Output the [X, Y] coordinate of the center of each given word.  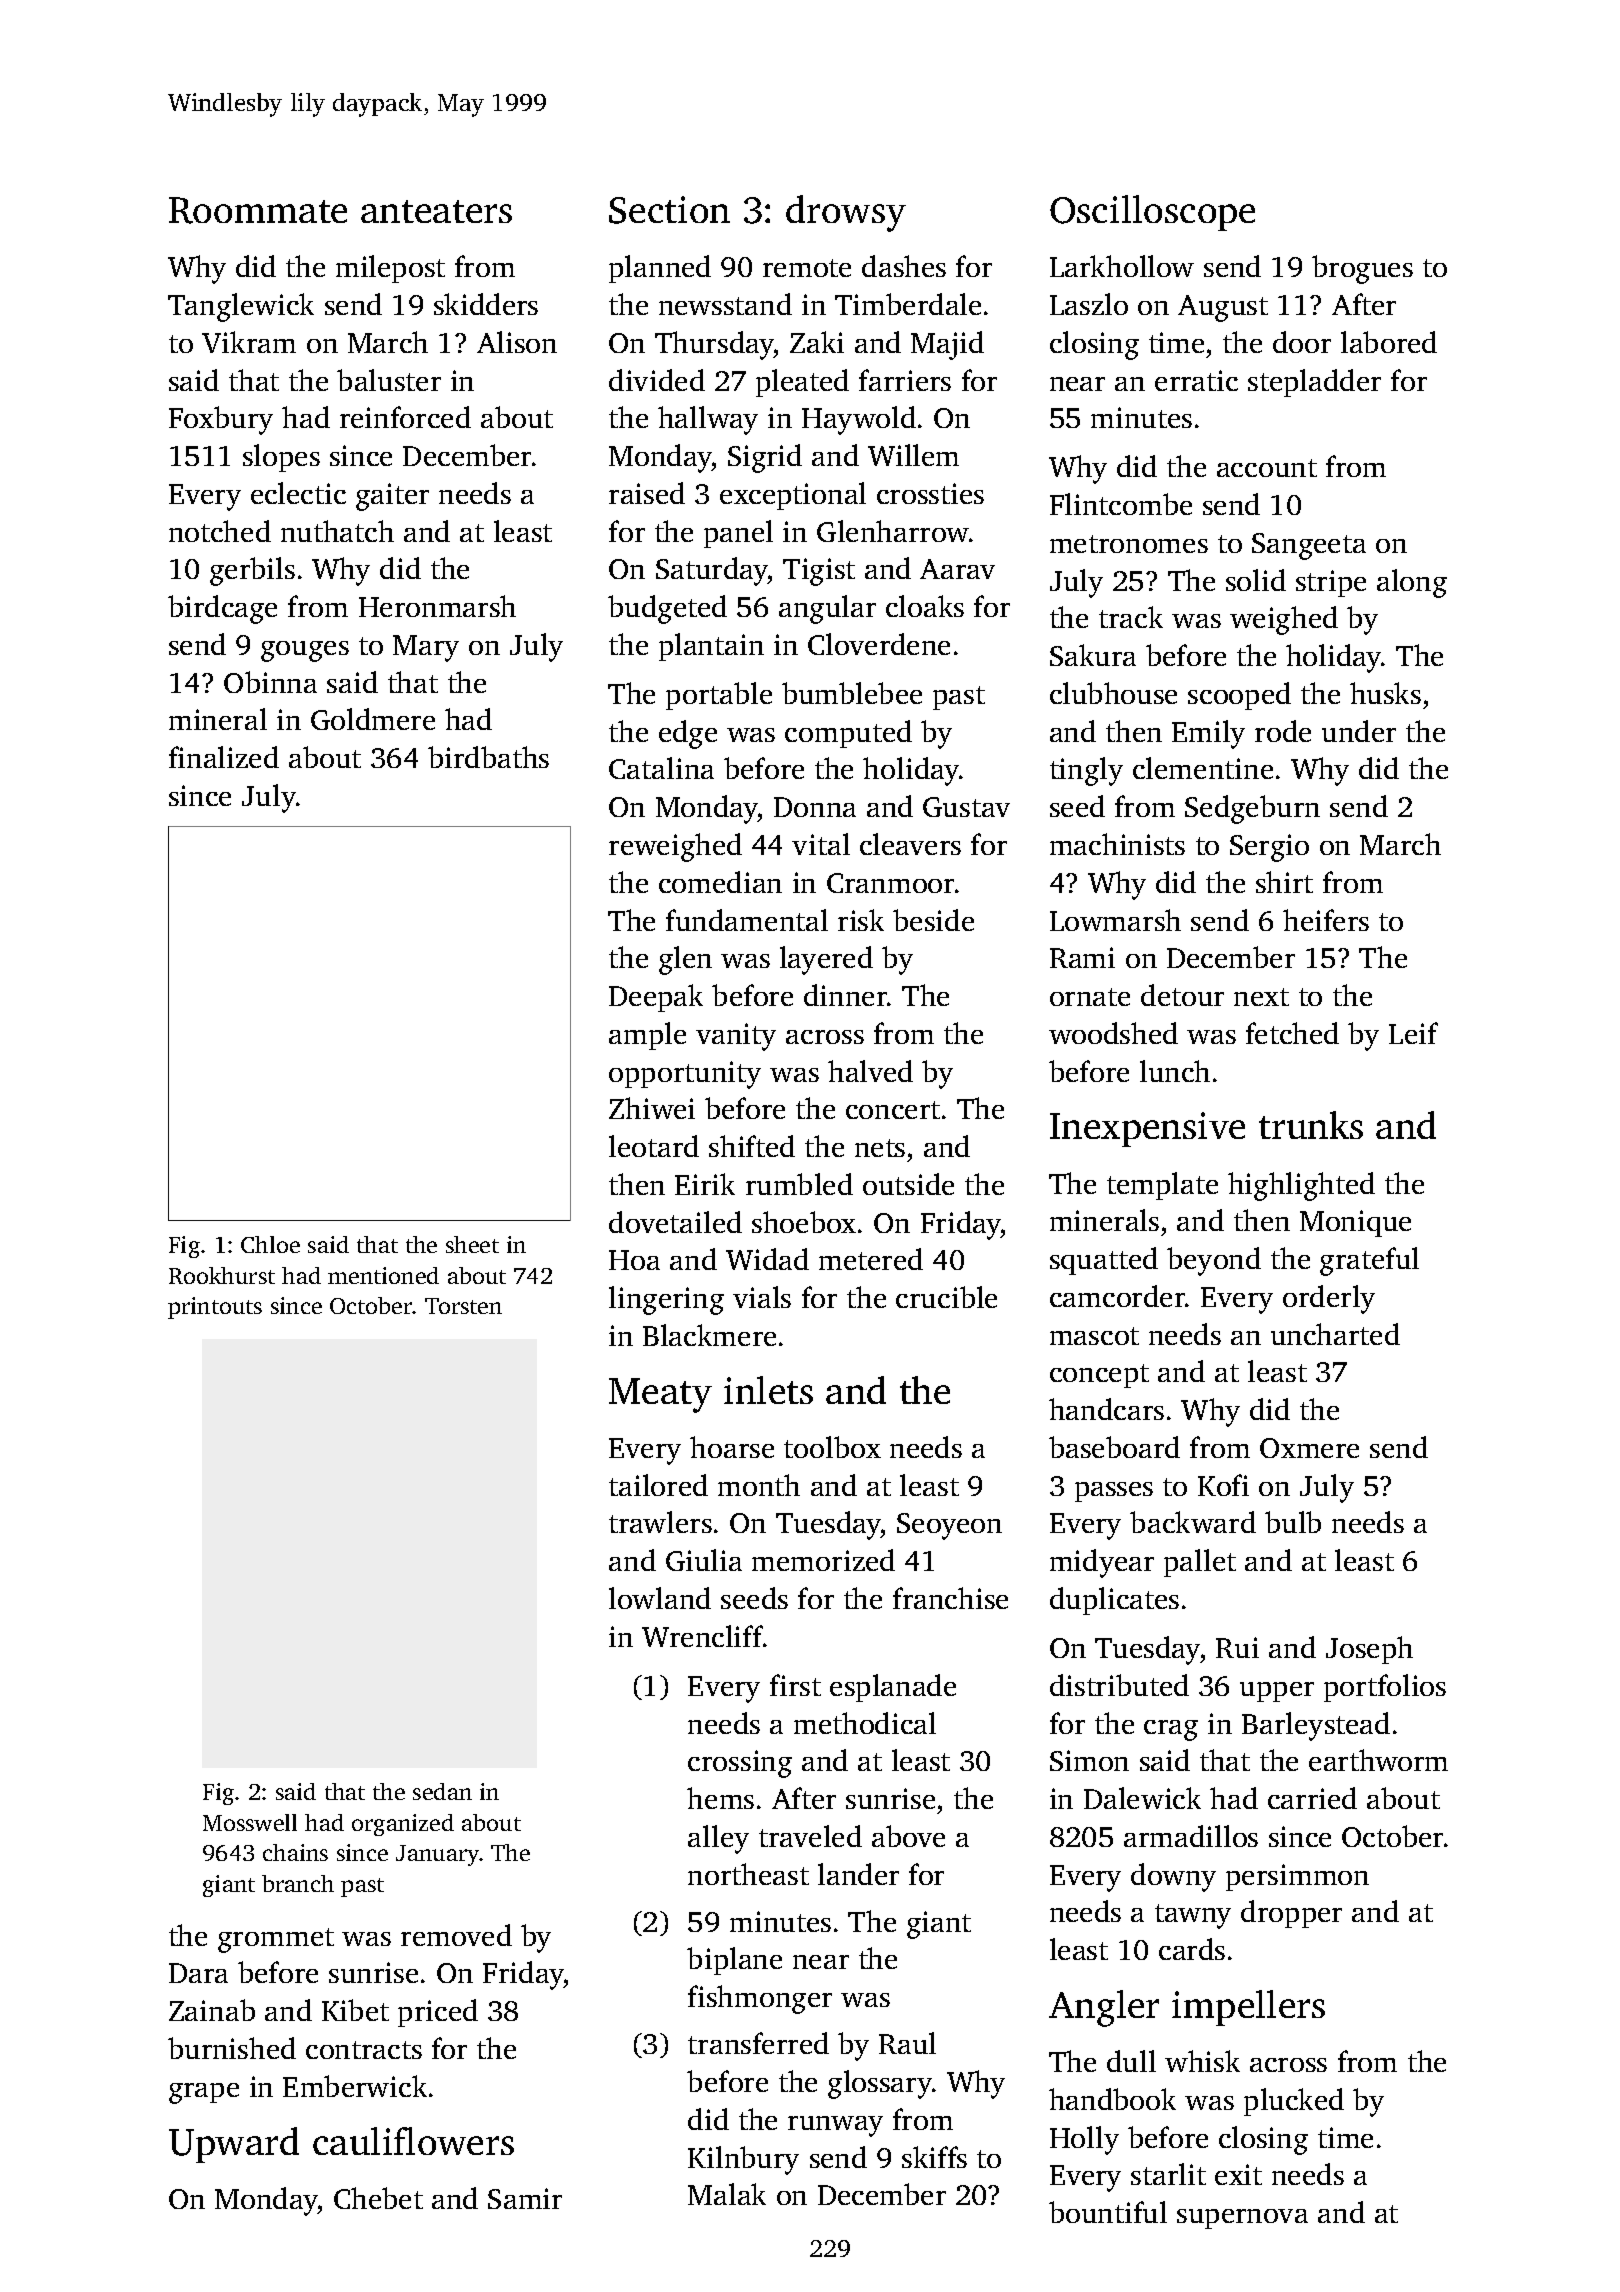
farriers [905, 380]
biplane [734, 1961]
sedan [442, 1791]
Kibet [355, 2010]
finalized [224, 757]
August [1223, 308]
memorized [823, 1560]
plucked [1294, 2102]
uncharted [1335, 1334]
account [1267, 468]
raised [647, 493]
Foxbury [221, 420]
